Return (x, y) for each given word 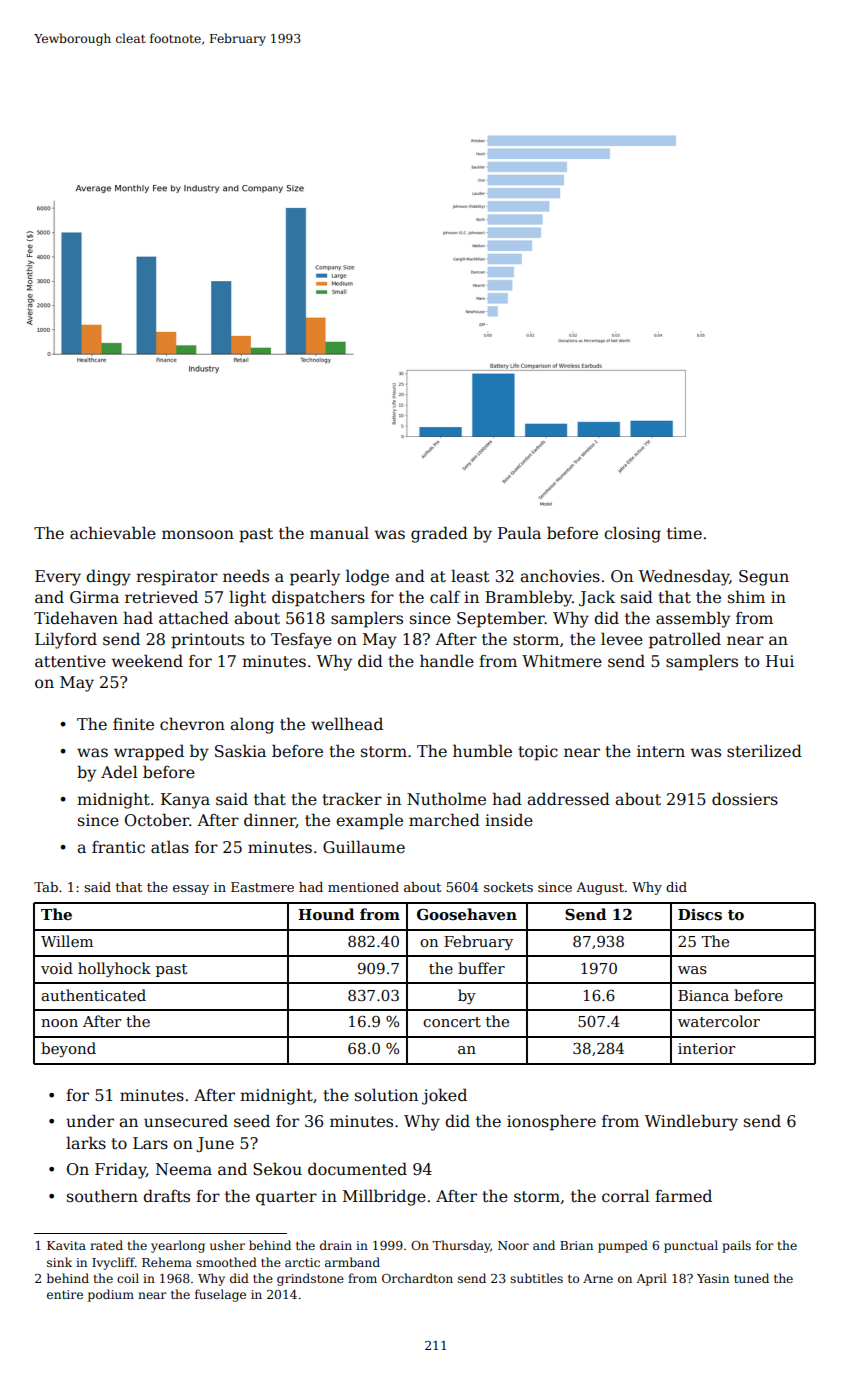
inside (509, 820)
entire (65, 1294)
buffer (481, 968)
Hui (780, 661)
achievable (113, 533)
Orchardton (417, 1278)
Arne (598, 1278)
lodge (367, 577)
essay (191, 890)
